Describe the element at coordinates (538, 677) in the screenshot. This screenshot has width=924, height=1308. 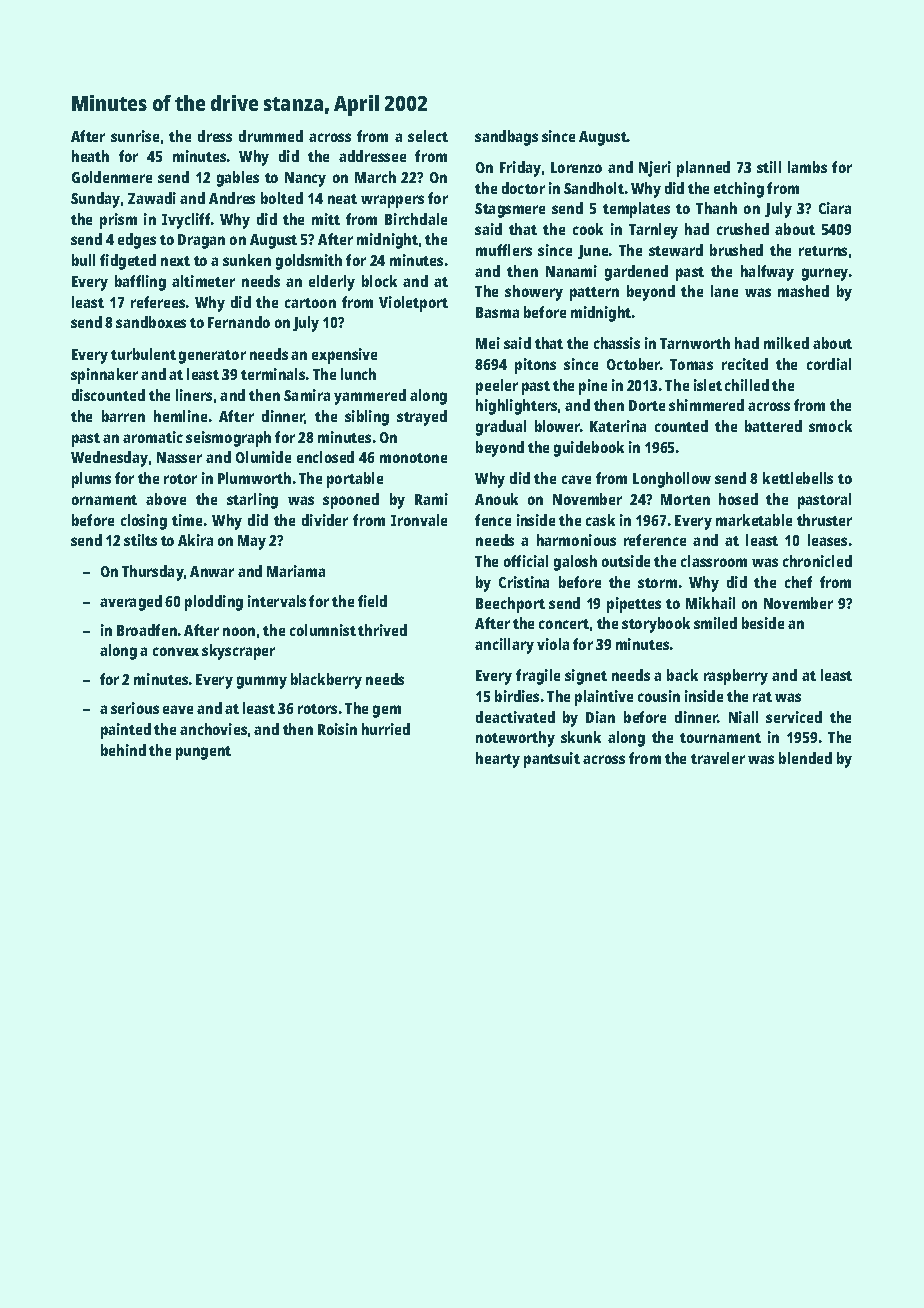
I see `fragile` at that location.
